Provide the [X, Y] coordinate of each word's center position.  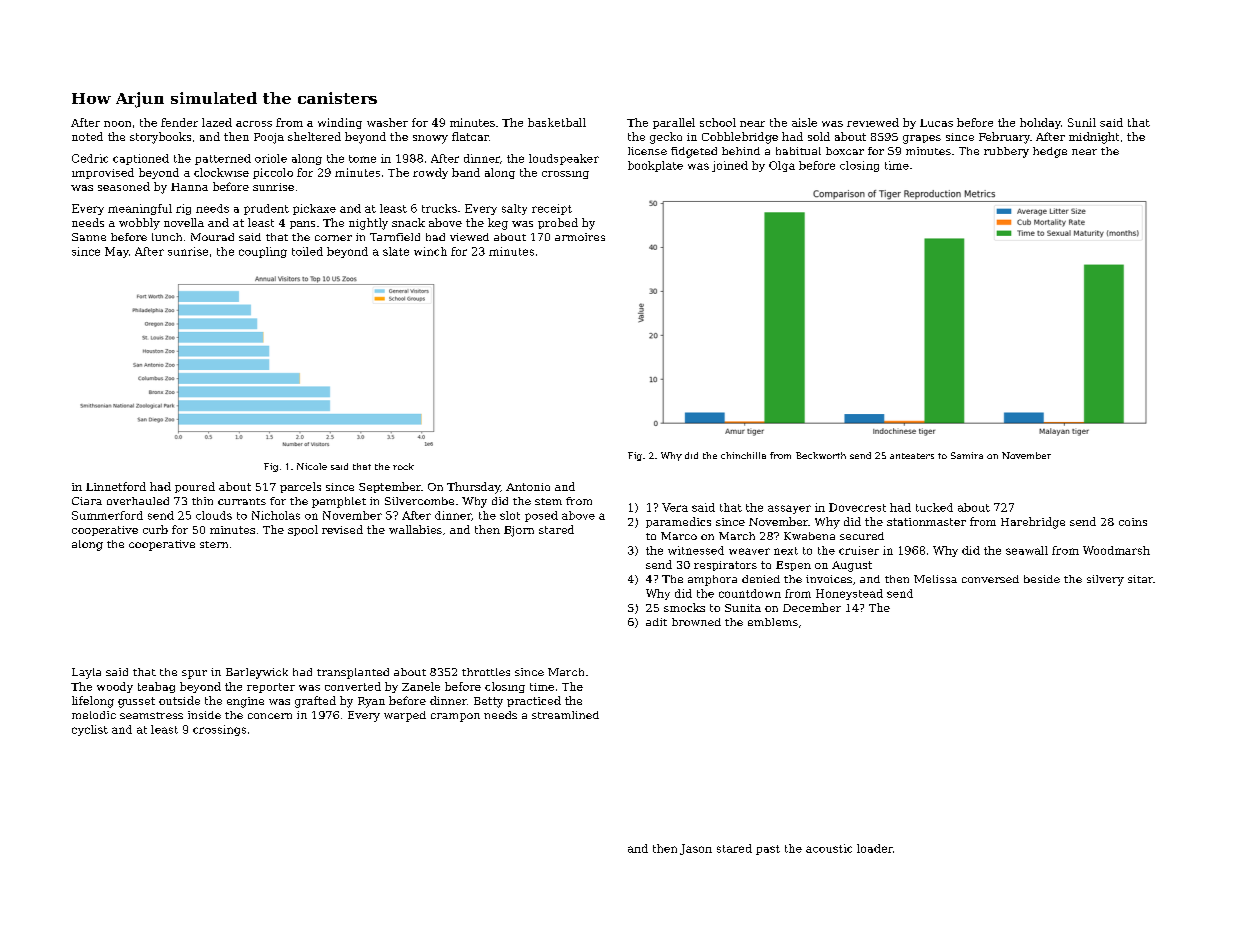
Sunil [1082, 122]
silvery [1105, 580]
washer [387, 122]
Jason [696, 849]
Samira [967, 455]
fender [179, 122]
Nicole [312, 466]
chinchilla [743, 455]
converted [353, 686]
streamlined [565, 715]
